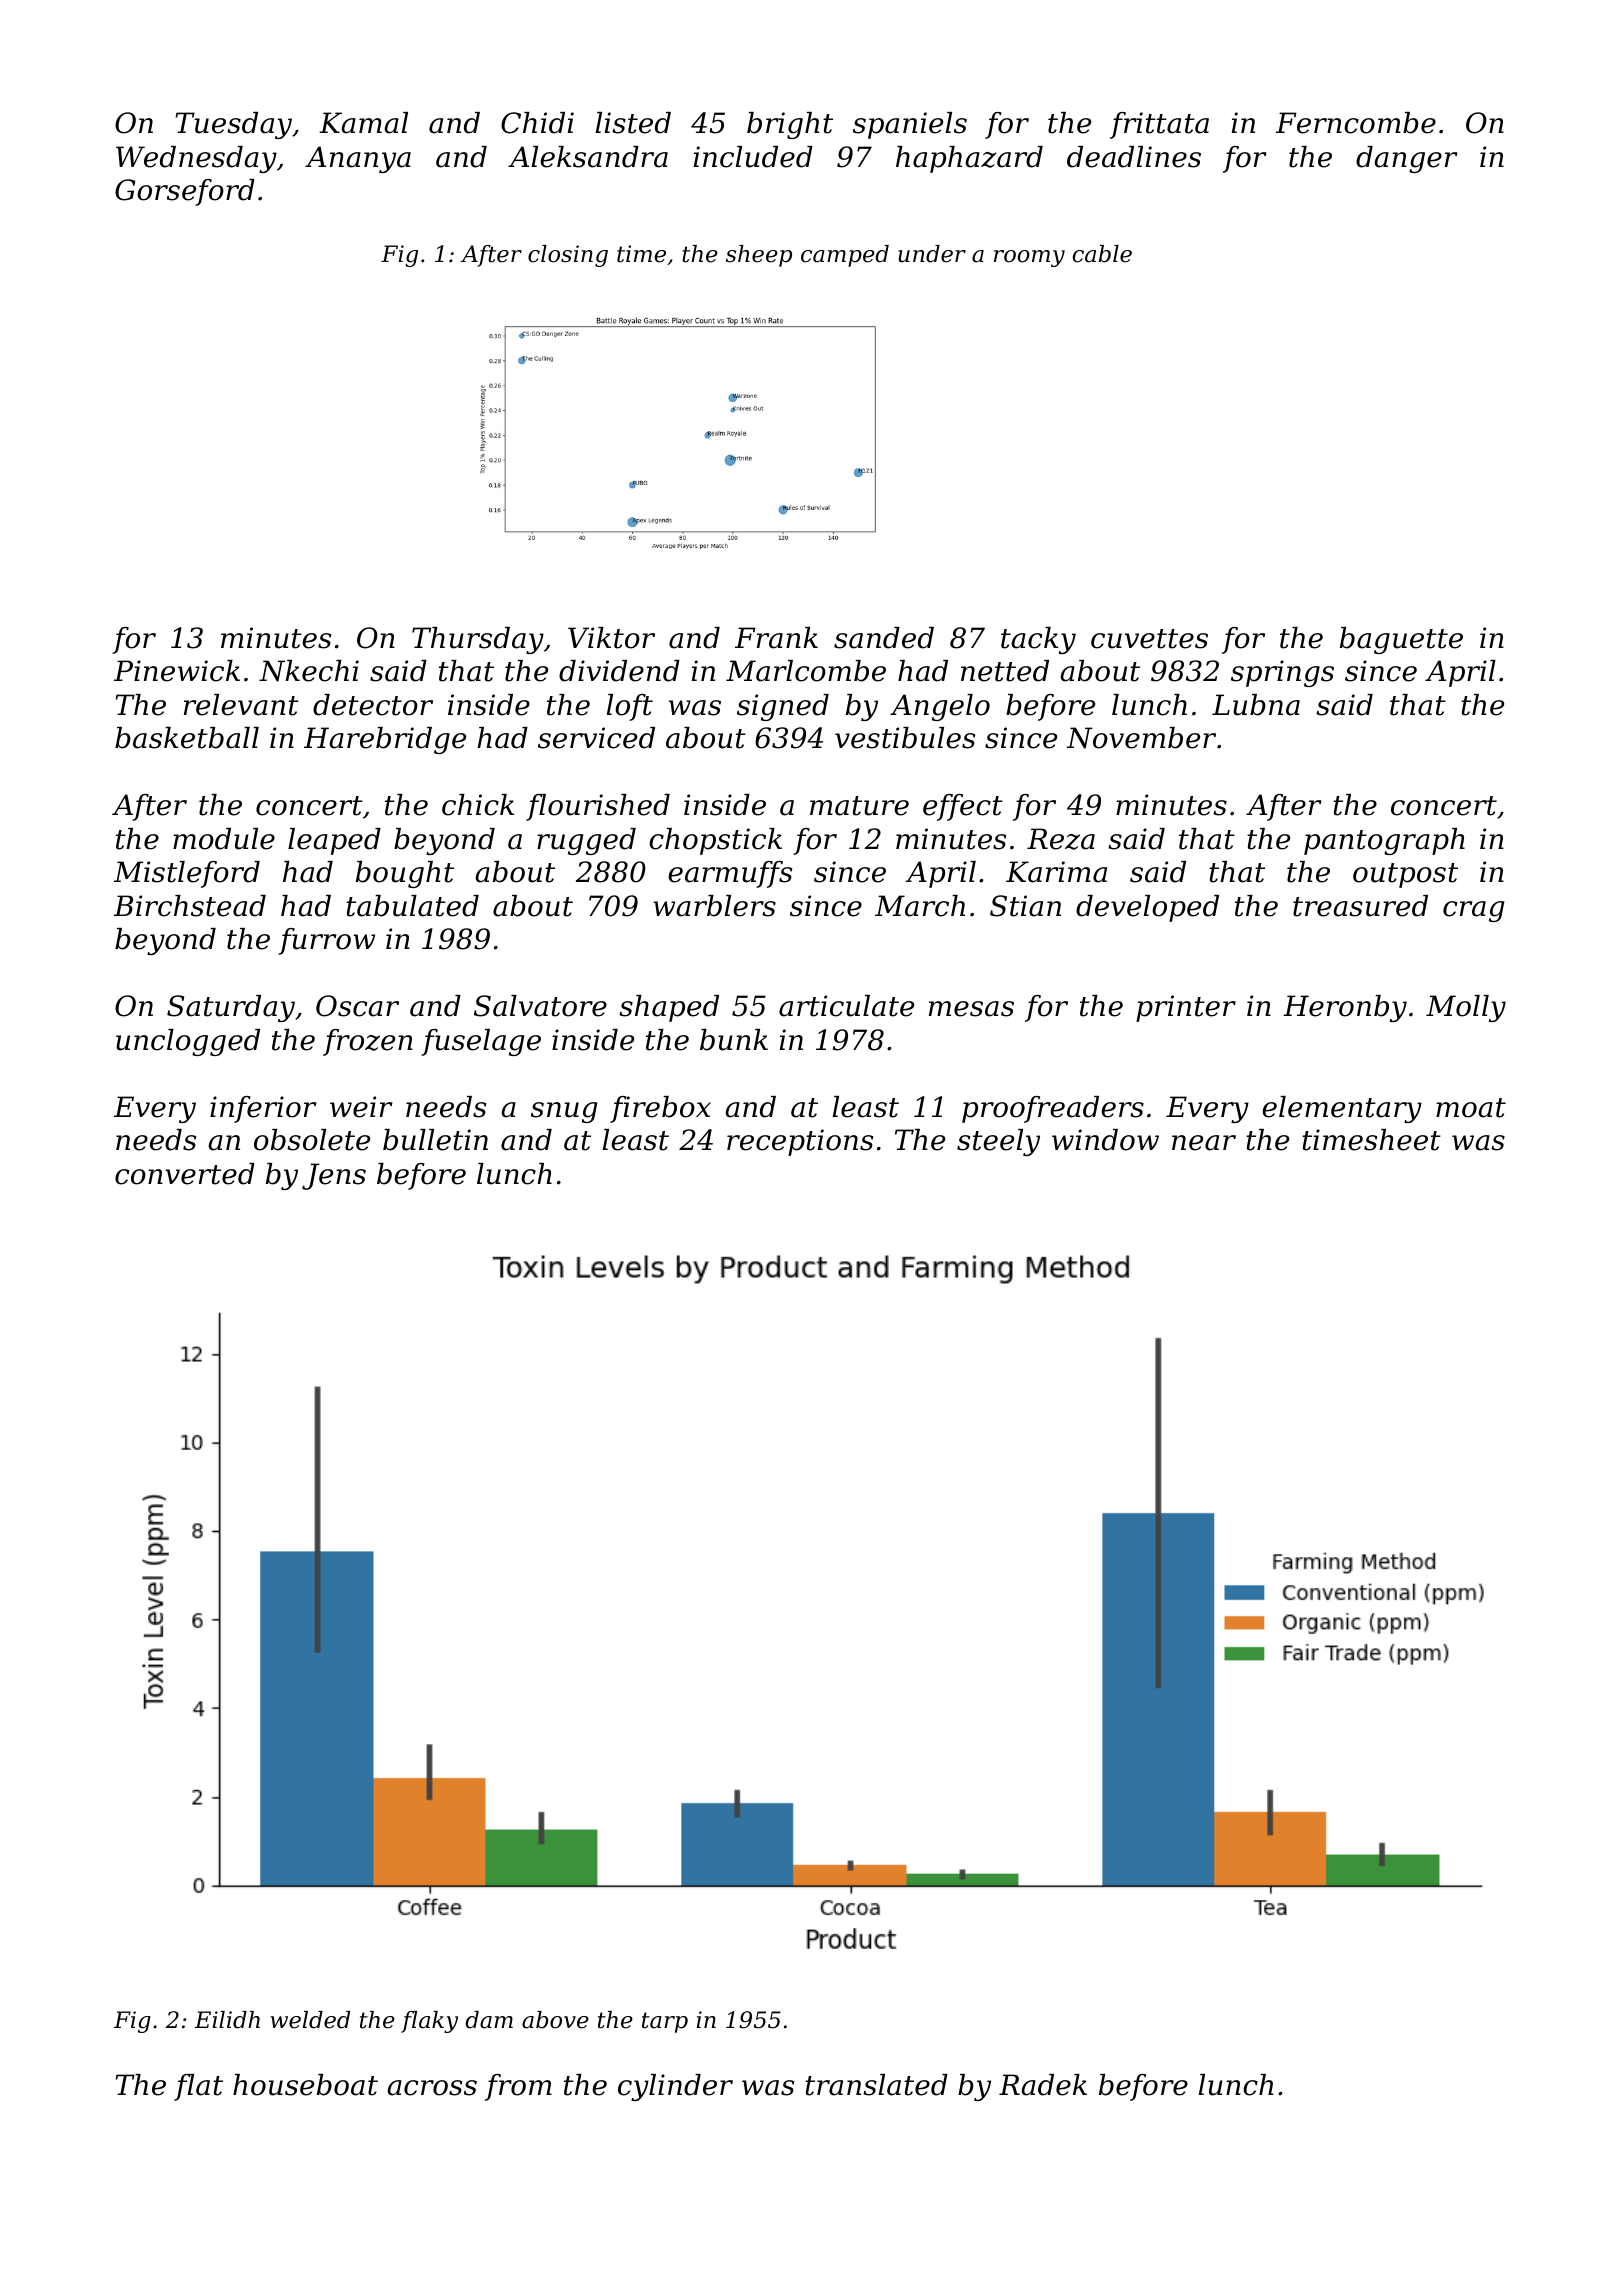 Image resolution: width=1620 pixels, height=2292 pixels. I want to click on welded, so click(310, 2020).
